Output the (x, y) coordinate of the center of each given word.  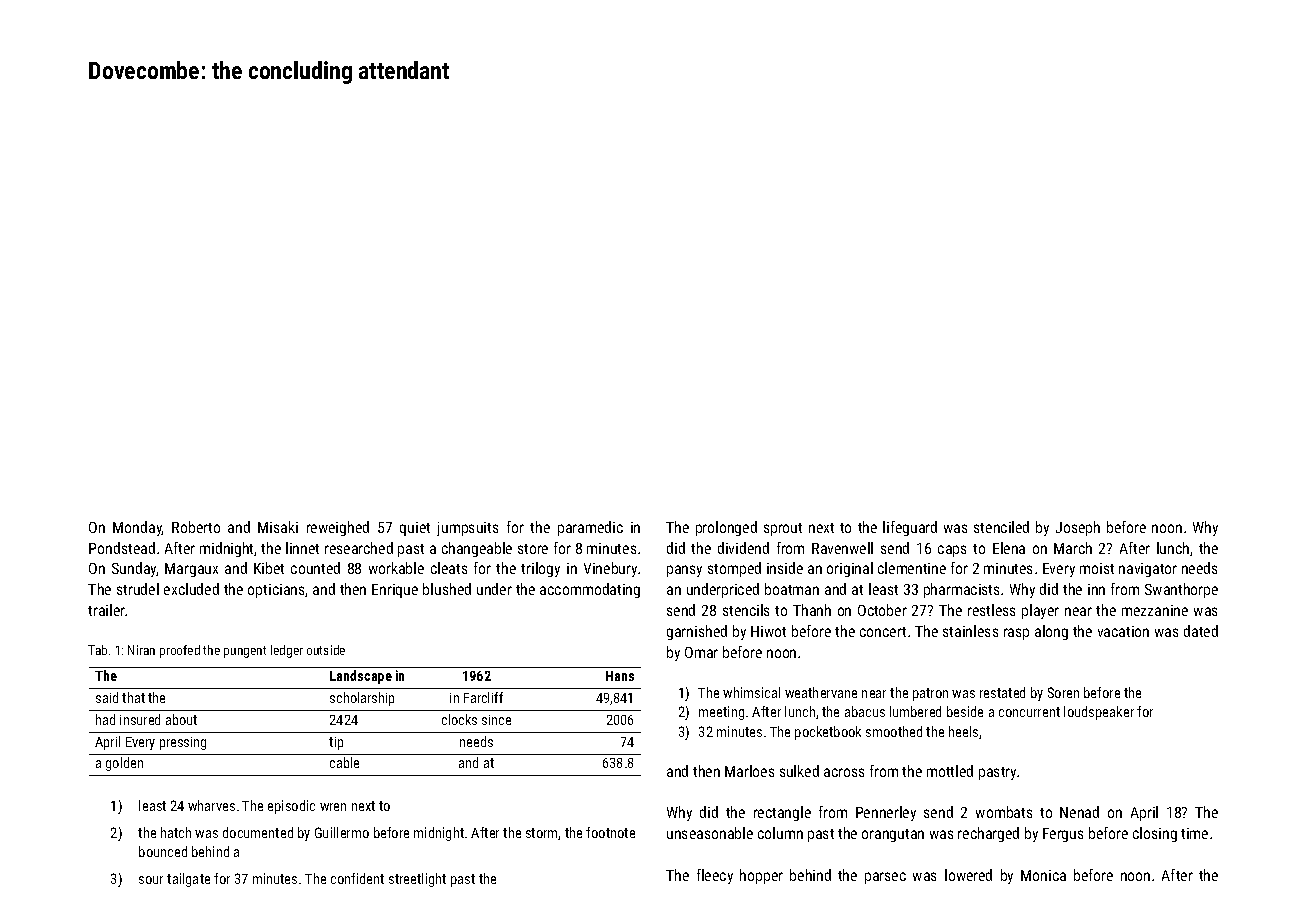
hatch (176, 832)
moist (1097, 568)
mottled (950, 771)
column (780, 833)
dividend (743, 548)
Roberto (196, 527)
